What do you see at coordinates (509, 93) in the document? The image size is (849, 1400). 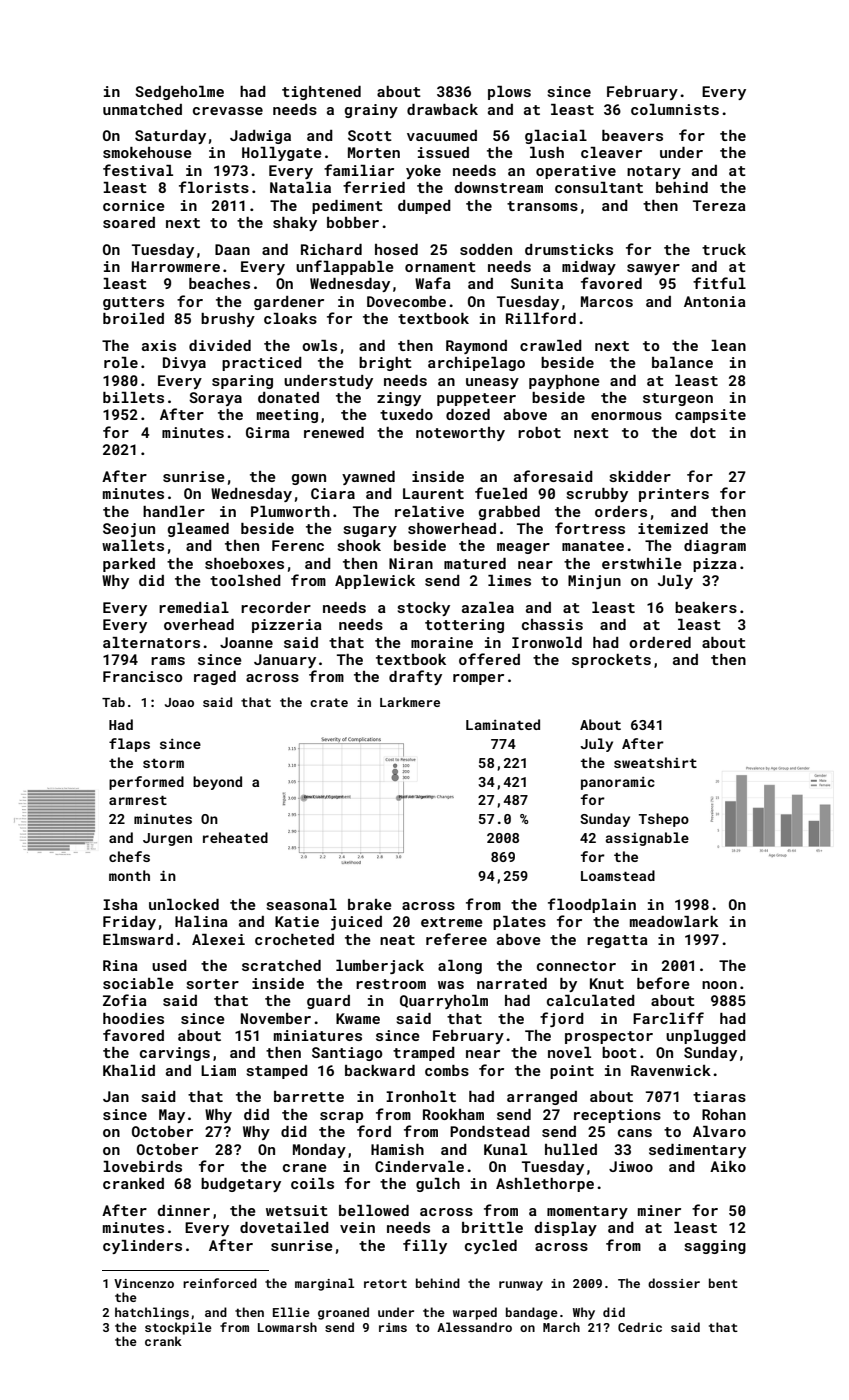 I see `plows` at bounding box center [509, 93].
